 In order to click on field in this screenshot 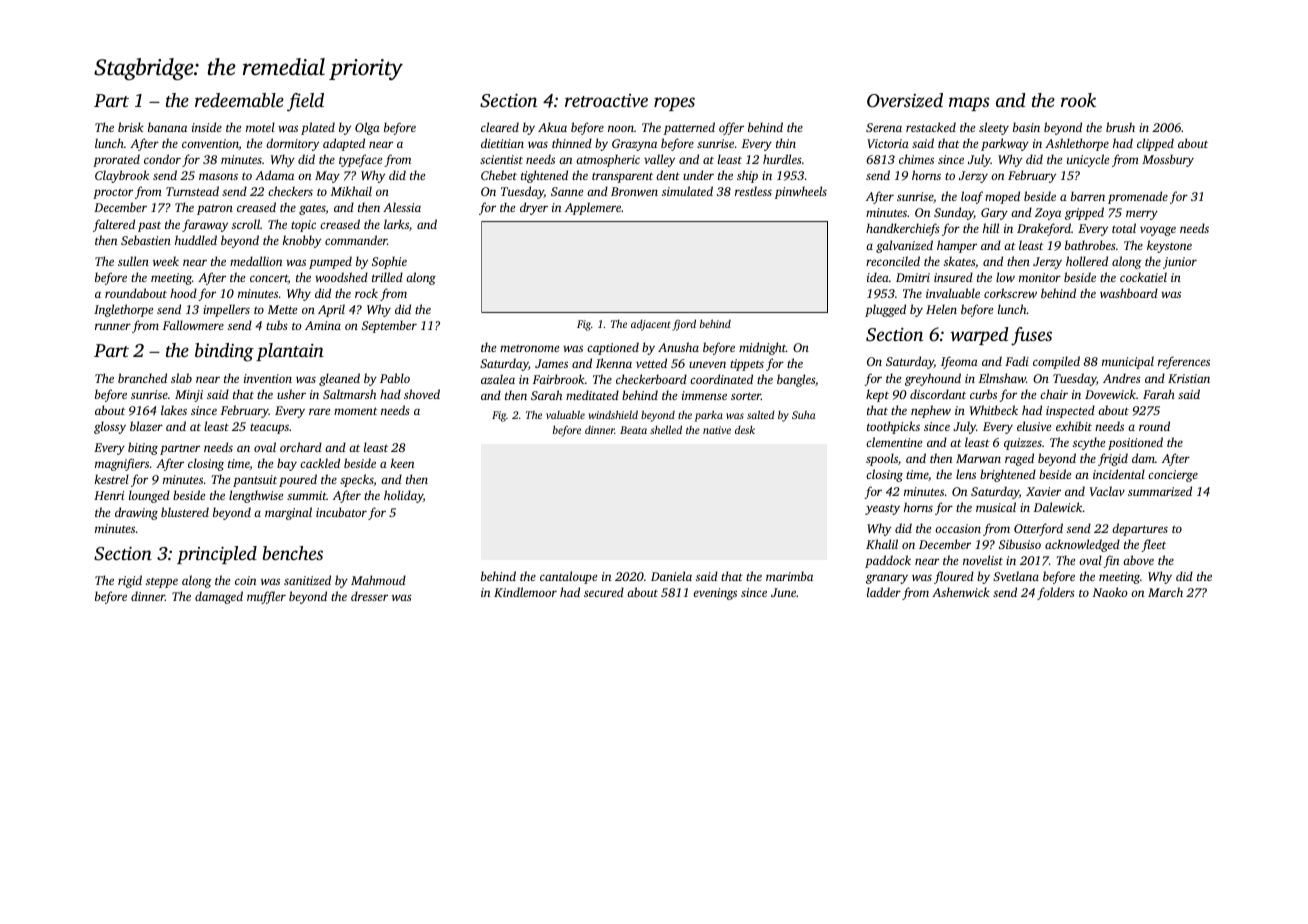, I will do `click(305, 102)`.
